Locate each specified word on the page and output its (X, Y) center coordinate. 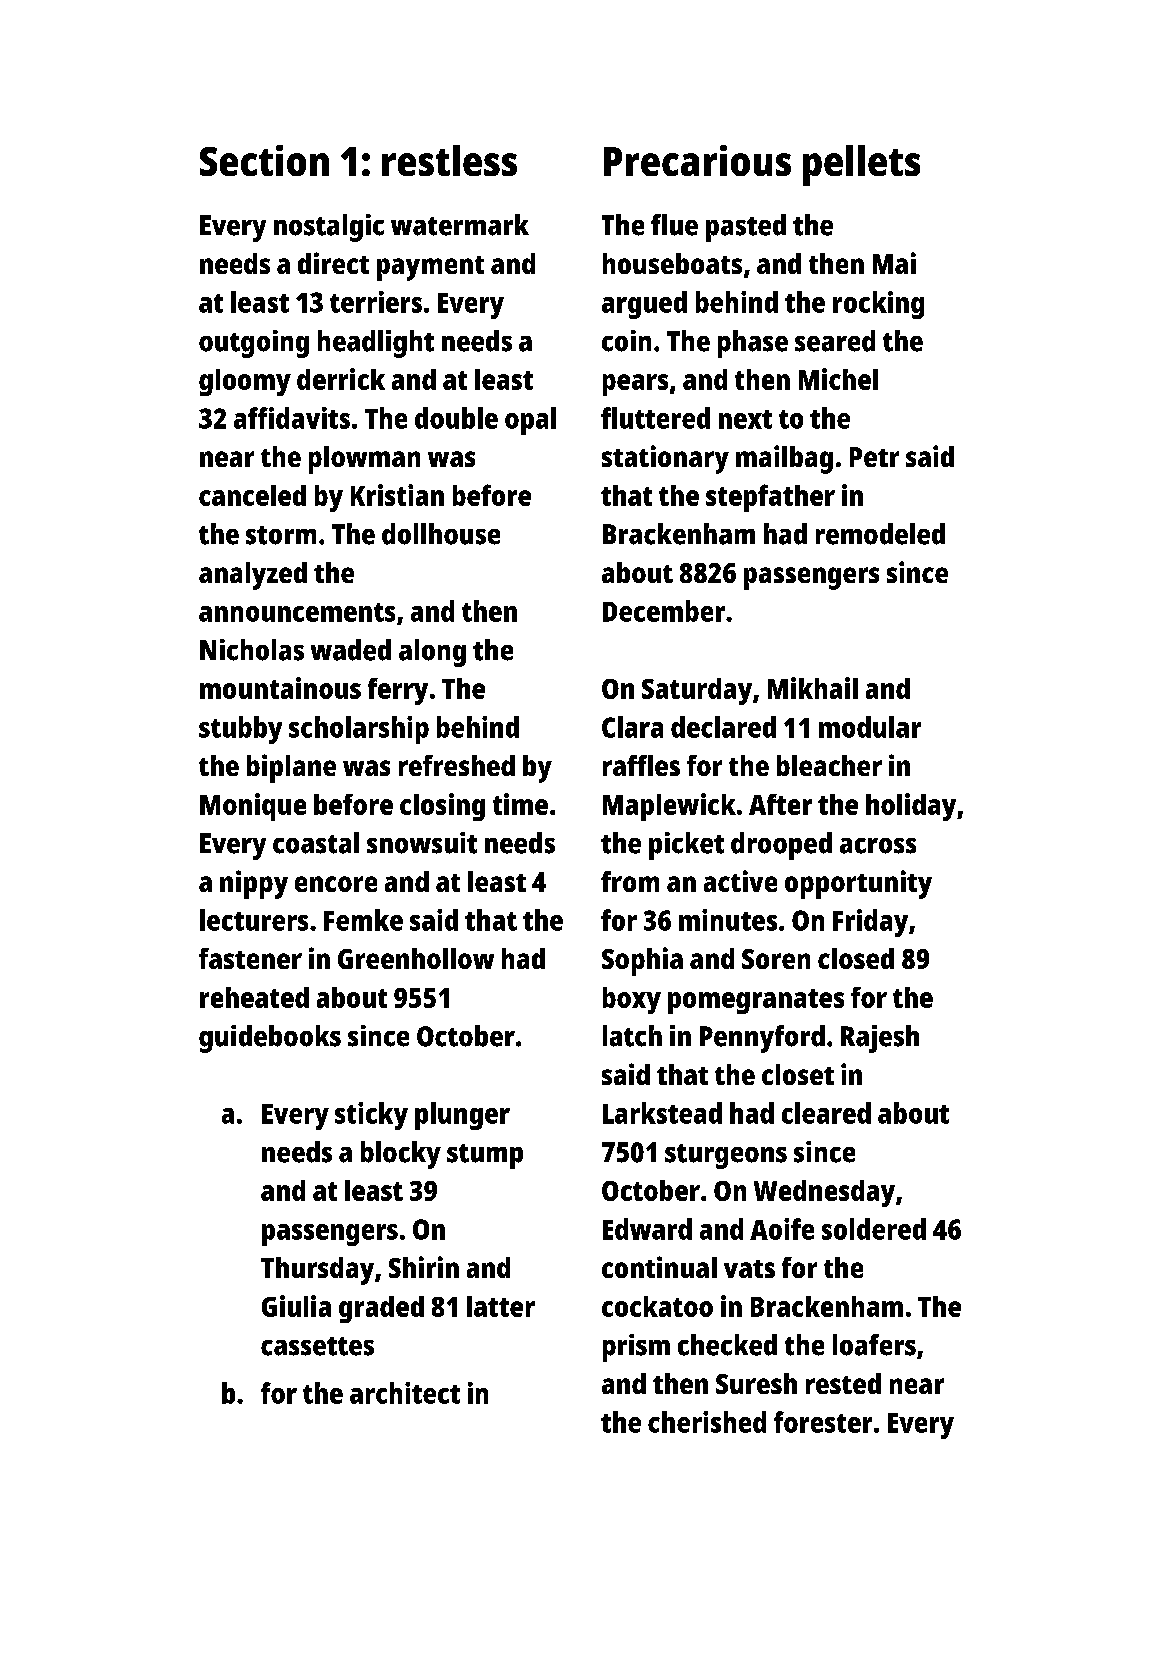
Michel (838, 379)
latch (632, 1036)
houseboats (672, 263)
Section (264, 160)
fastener (250, 958)
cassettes (317, 1346)
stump (485, 1156)
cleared (826, 1113)
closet (798, 1074)
